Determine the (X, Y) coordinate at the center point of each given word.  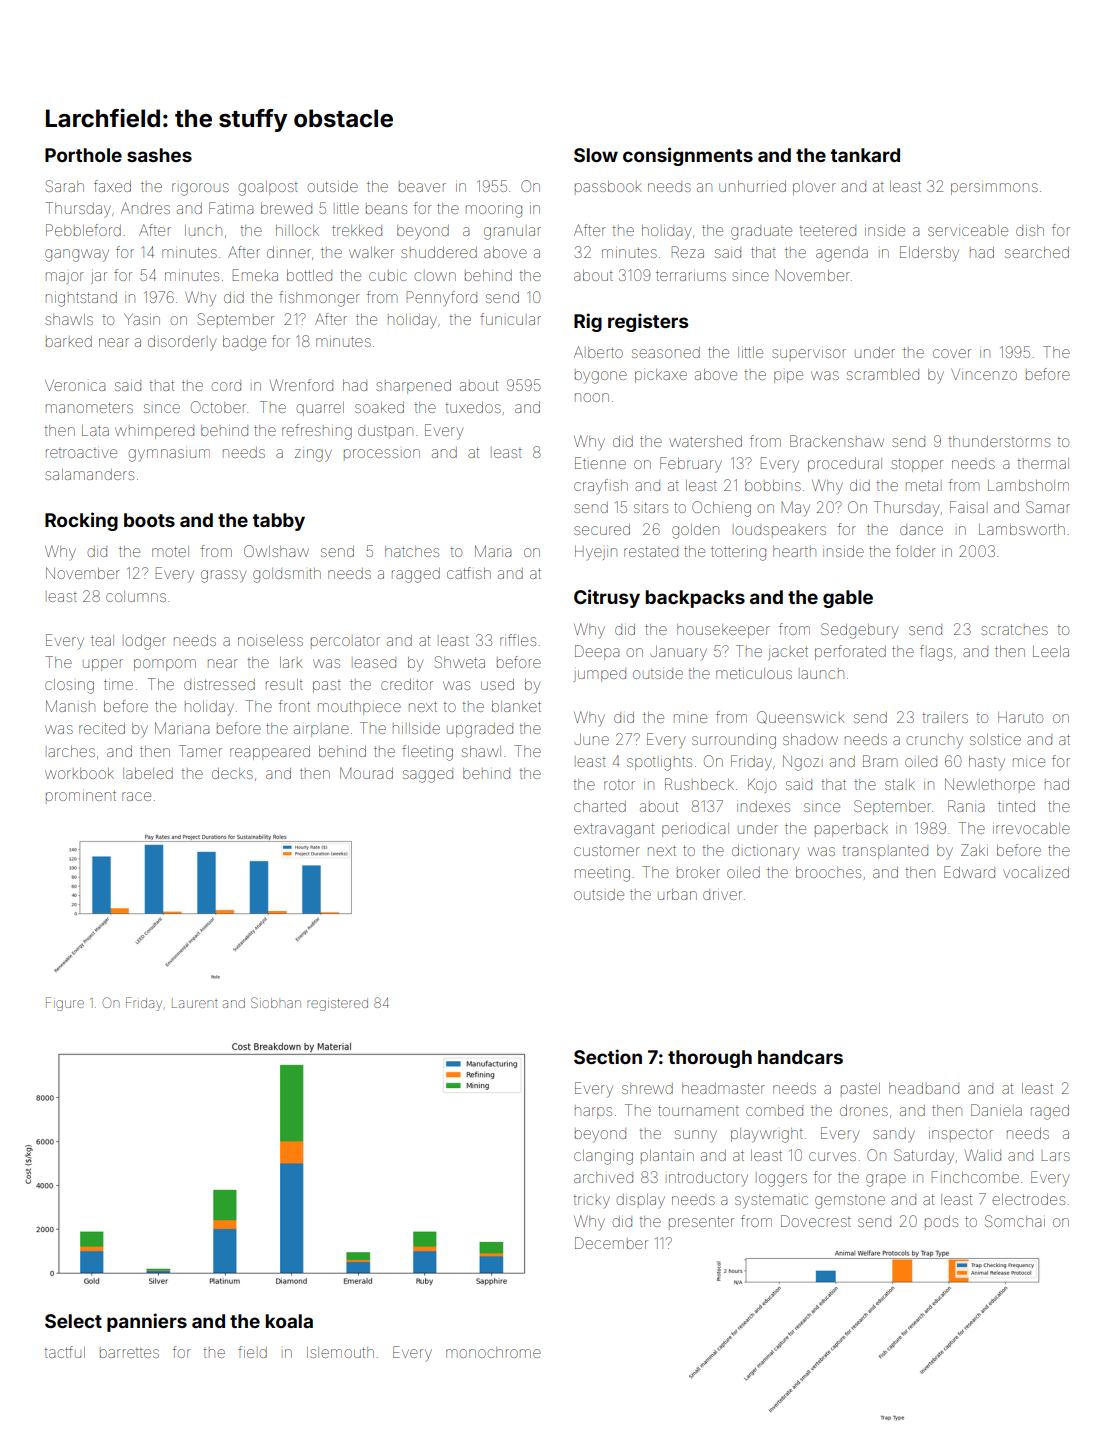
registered (337, 1004)
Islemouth (340, 1352)
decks (232, 773)
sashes (159, 155)
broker (698, 872)
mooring (494, 211)
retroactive (81, 453)
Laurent (195, 1004)
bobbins (773, 485)
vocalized (1036, 872)
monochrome (493, 1352)
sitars (651, 507)
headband (924, 1088)
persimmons (994, 189)
